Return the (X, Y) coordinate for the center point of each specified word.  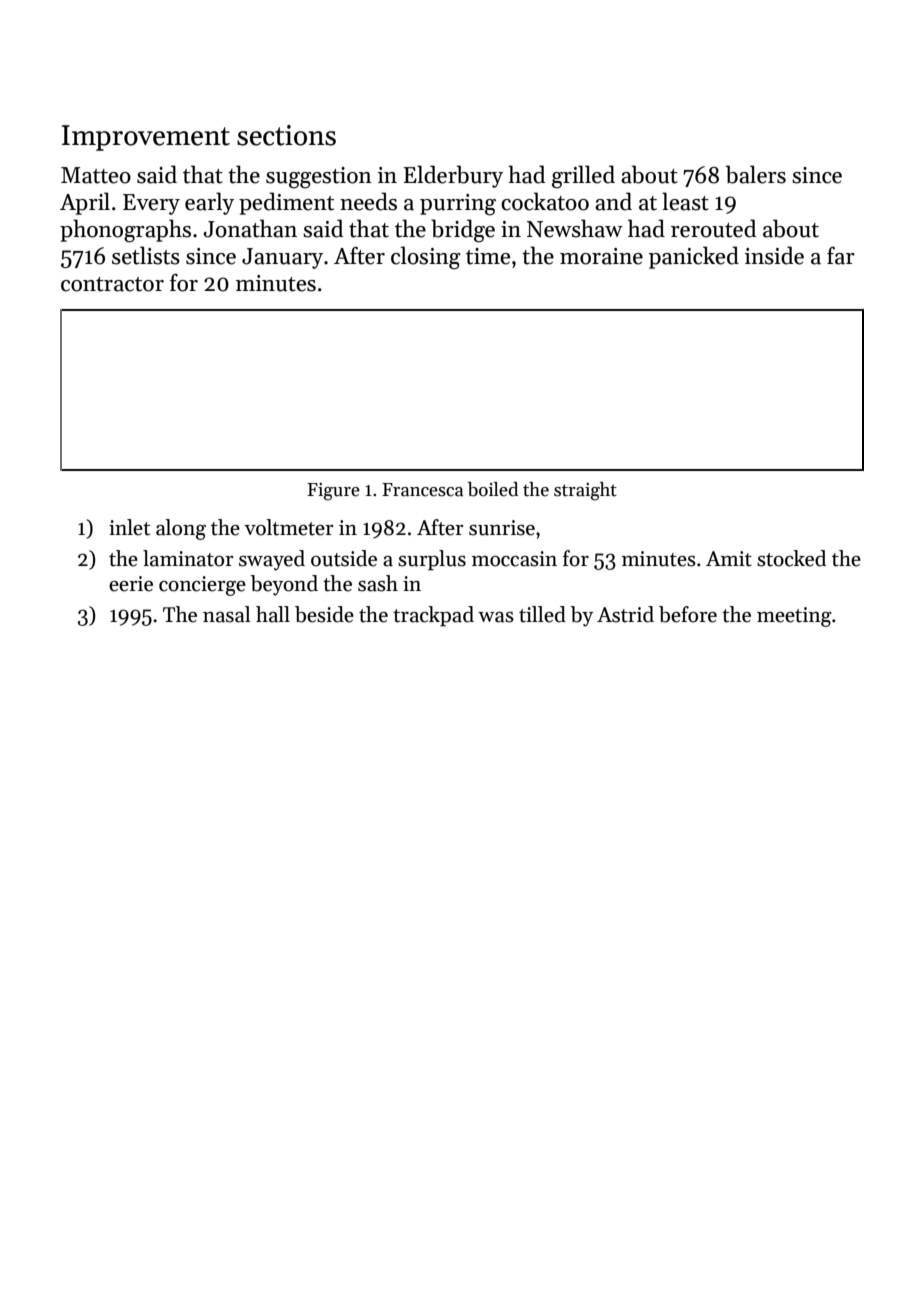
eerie (131, 584)
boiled (493, 489)
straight (585, 491)
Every (151, 204)
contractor (112, 284)
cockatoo (545, 201)
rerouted (713, 228)
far (841, 256)
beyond (284, 585)
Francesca (422, 490)
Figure (333, 492)
